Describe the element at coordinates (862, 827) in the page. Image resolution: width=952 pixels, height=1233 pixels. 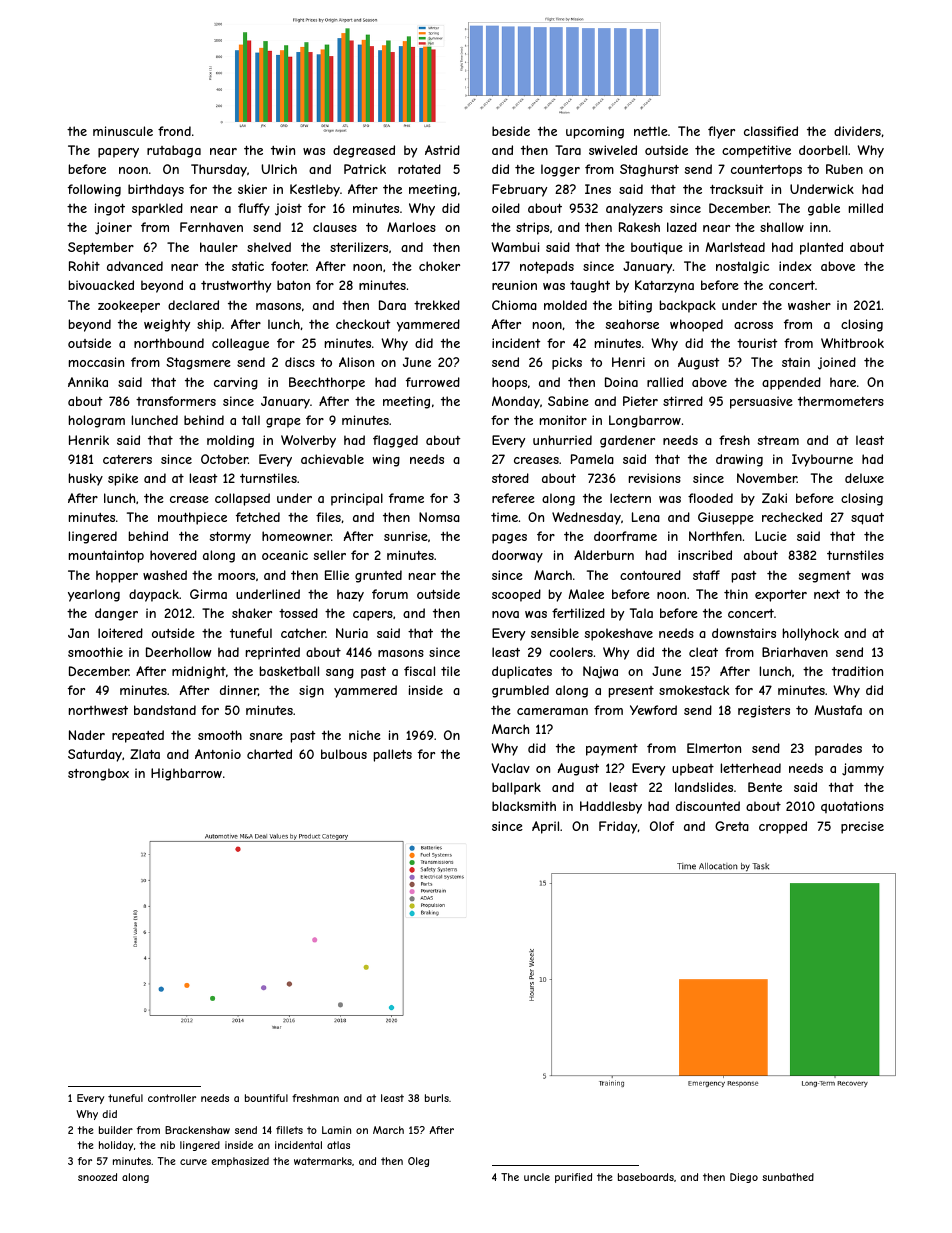
I see `precise` at that location.
